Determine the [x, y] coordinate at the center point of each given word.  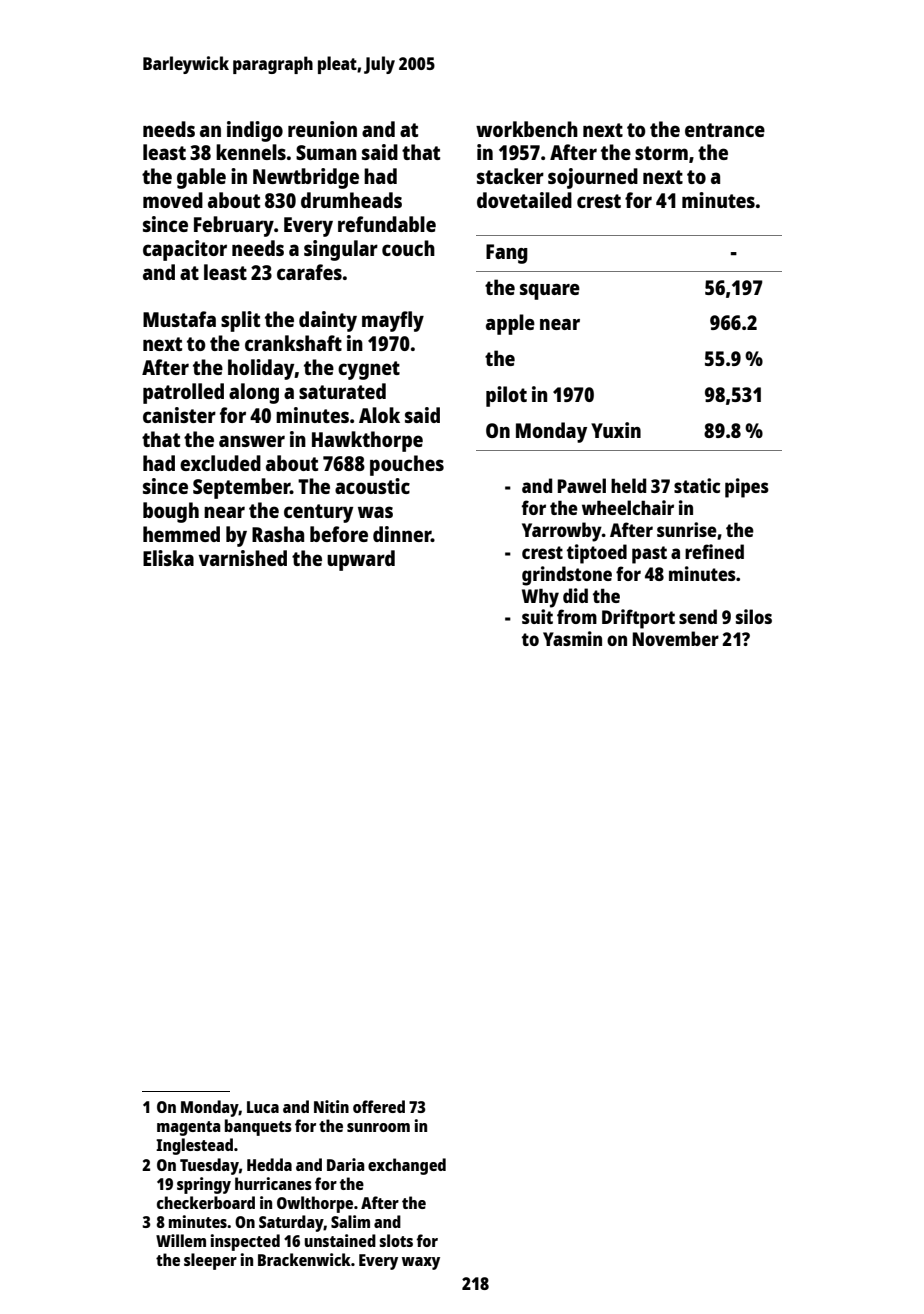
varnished [243, 558]
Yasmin [572, 638]
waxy [421, 1263]
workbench [527, 129]
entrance [725, 130]
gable [201, 178]
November [676, 638]
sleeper [210, 1261]
